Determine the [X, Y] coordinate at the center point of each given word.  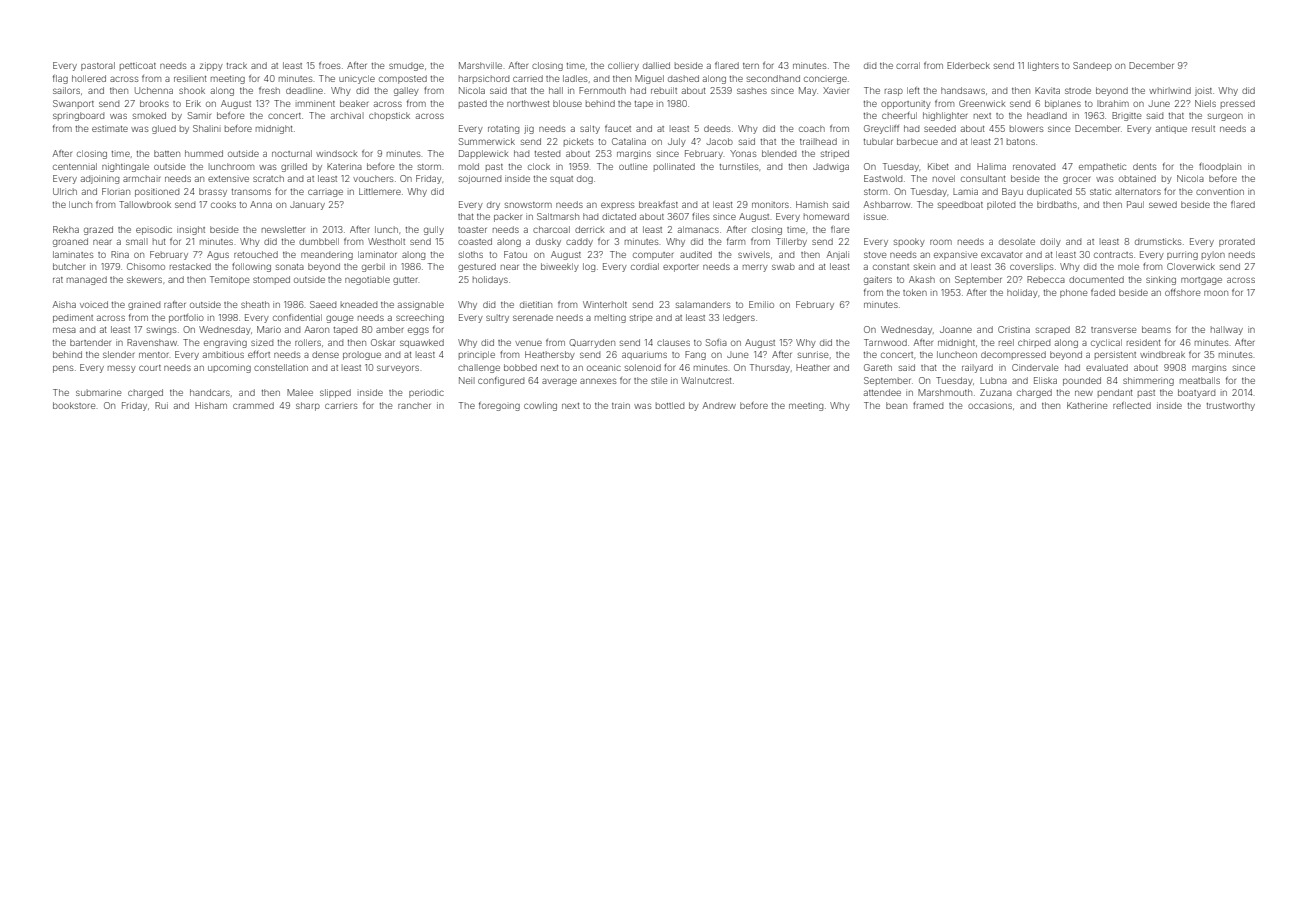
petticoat [138, 66]
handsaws [963, 90]
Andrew [719, 405]
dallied [656, 65]
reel [1006, 342]
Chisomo [146, 266]
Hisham [211, 405]
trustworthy [1231, 406]
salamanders [703, 304]
